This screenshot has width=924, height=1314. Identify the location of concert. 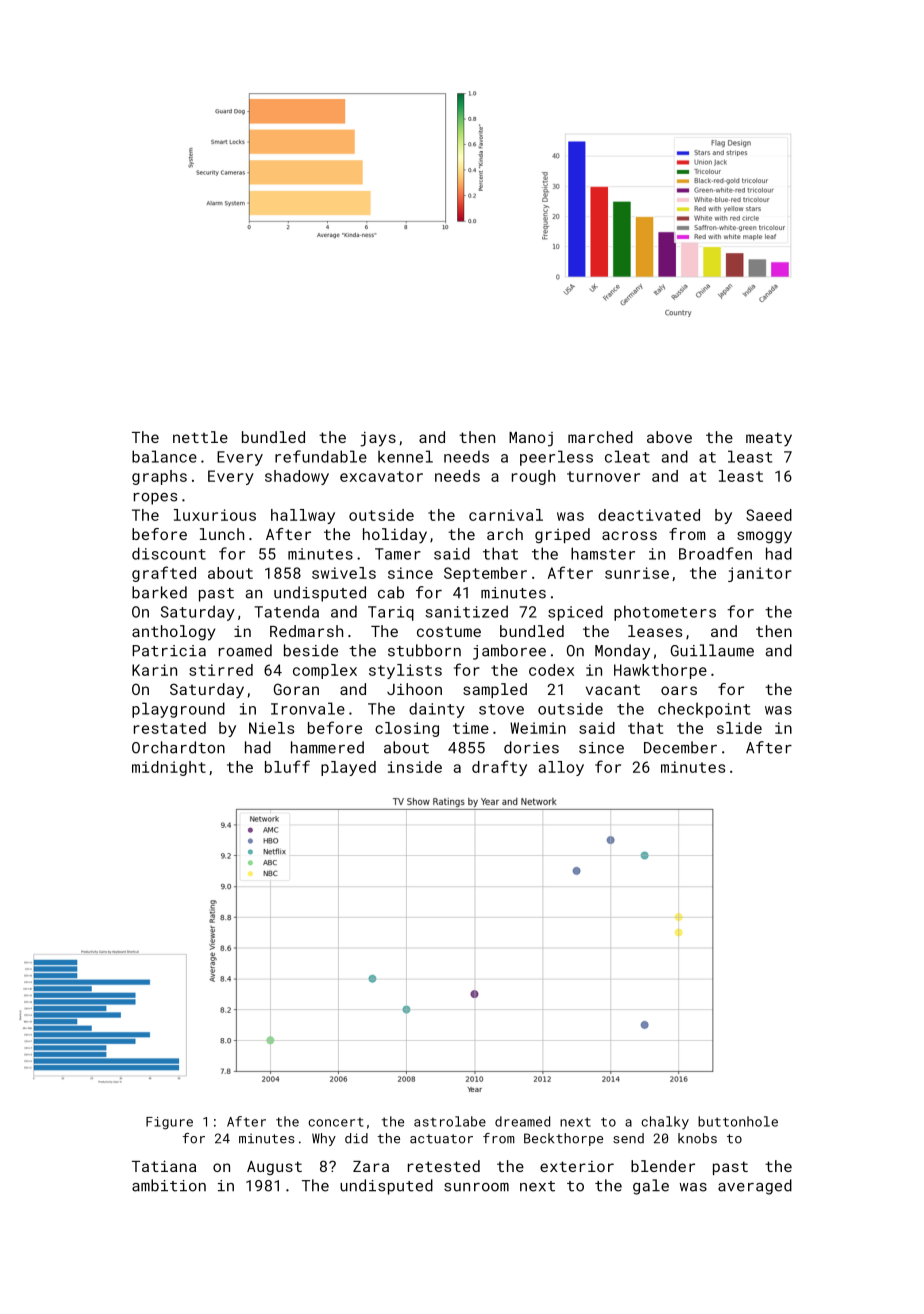
(335, 1122).
